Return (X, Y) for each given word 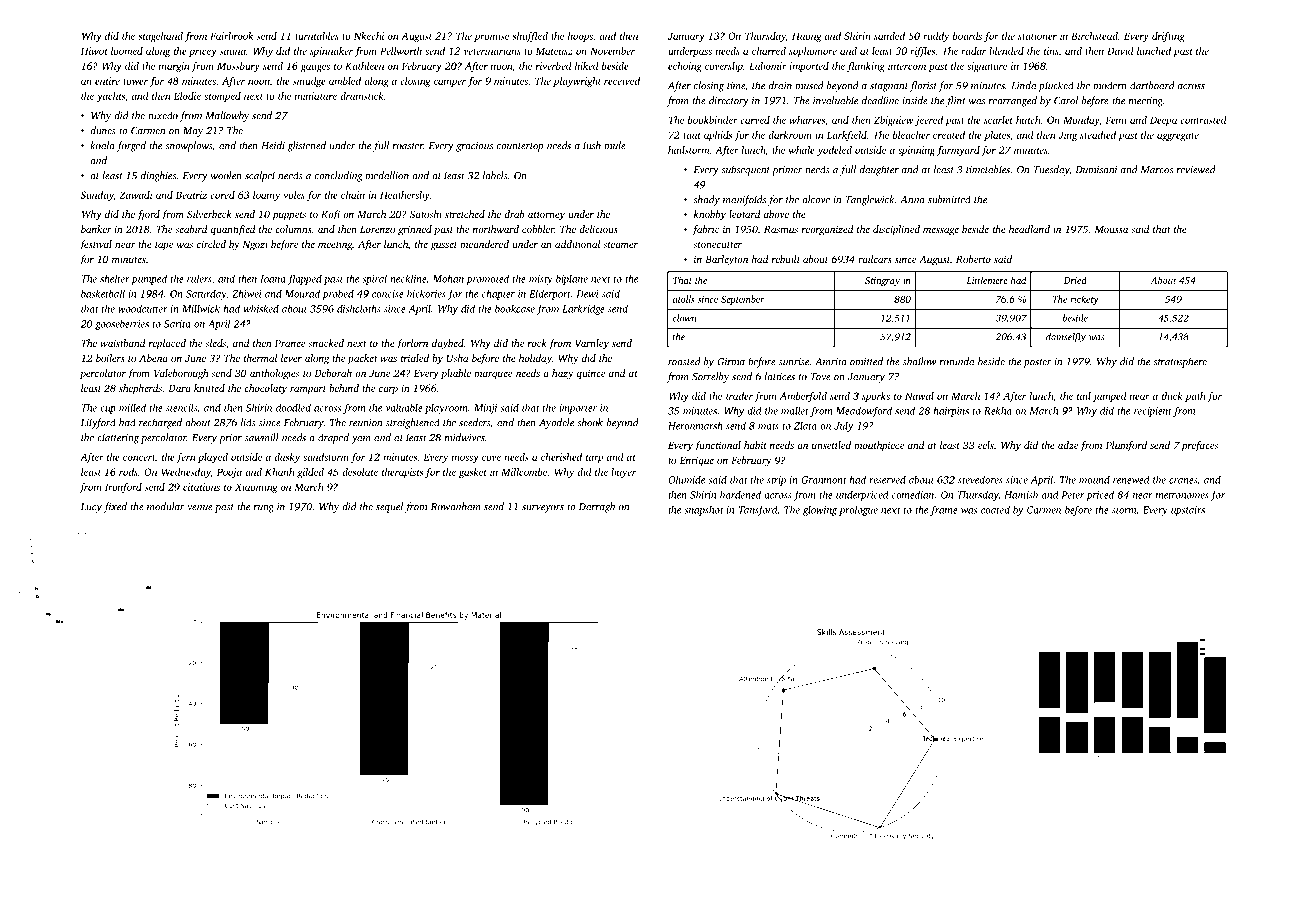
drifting (1168, 37)
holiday (535, 359)
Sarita (177, 324)
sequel (389, 507)
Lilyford (98, 423)
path (1195, 397)
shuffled (530, 37)
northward (496, 229)
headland (1029, 229)
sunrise (794, 362)
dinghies (158, 176)
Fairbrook (231, 36)
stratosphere (1180, 362)
